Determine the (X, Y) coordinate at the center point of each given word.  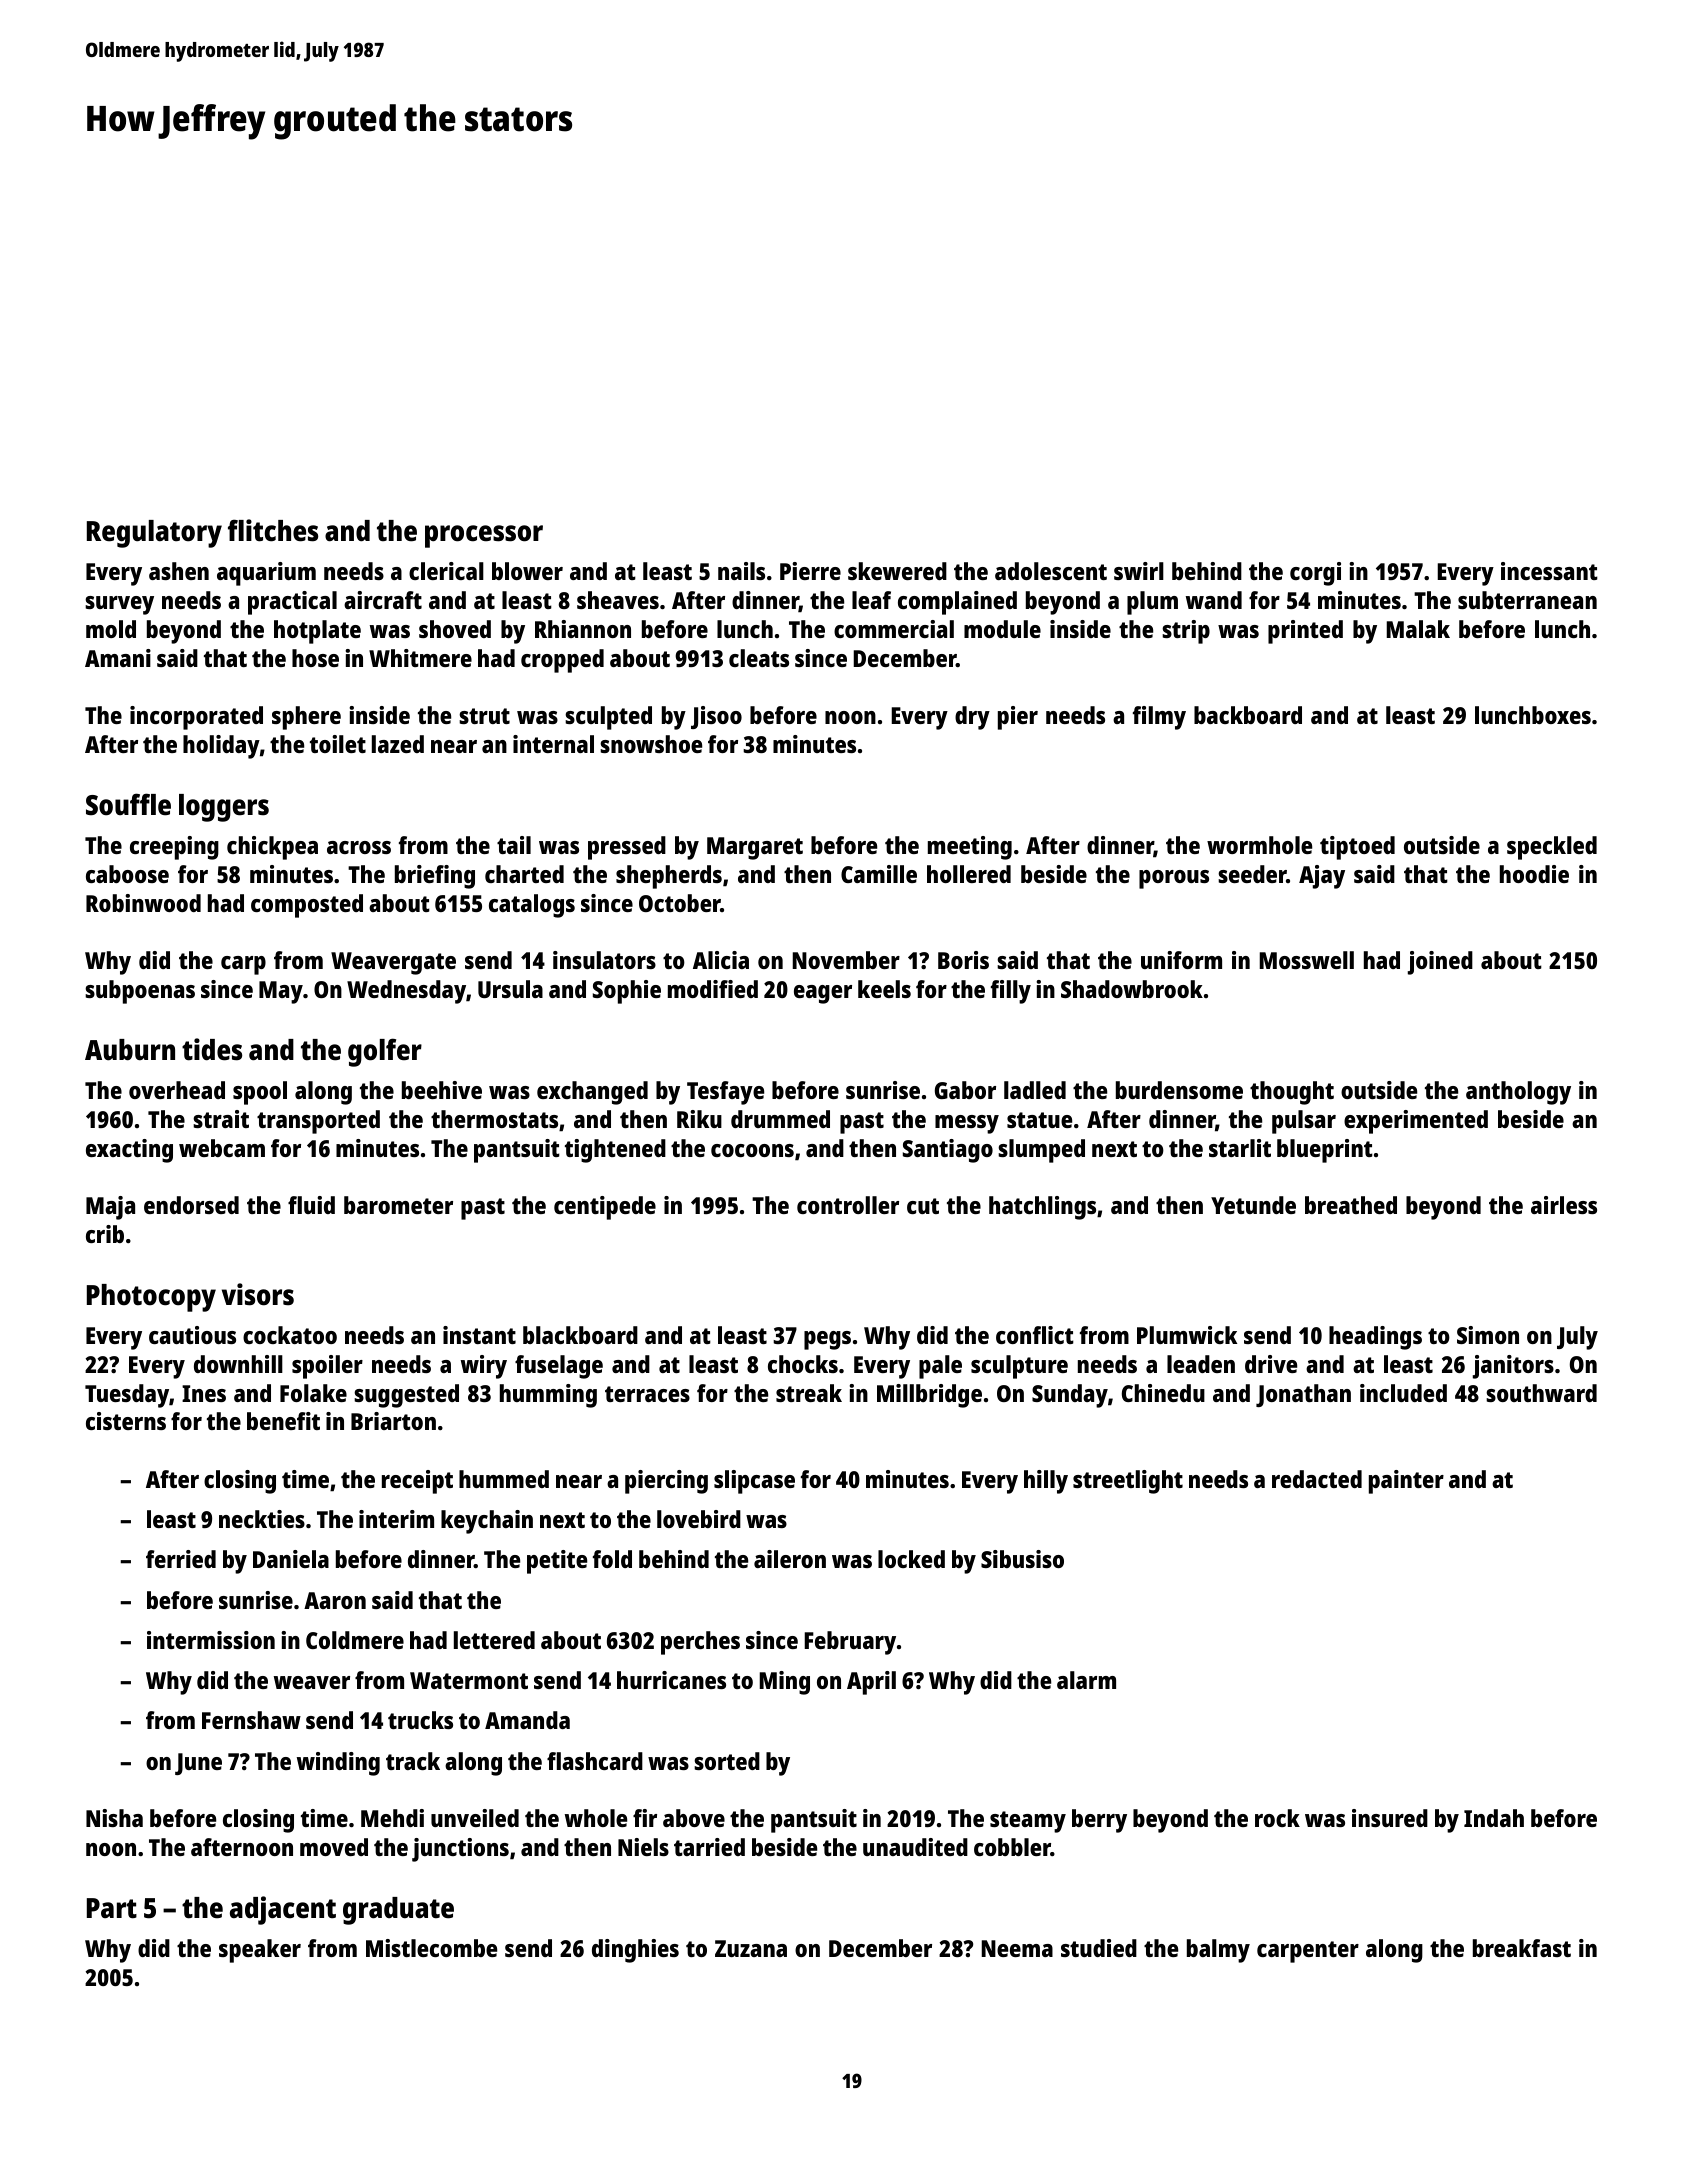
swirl (1139, 571)
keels (884, 989)
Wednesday (406, 992)
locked (911, 1559)
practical (292, 603)
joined (1440, 963)
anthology (1518, 1093)
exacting (129, 1151)
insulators (604, 960)
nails (741, 571)
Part (112, 1908)
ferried (181, 1559)
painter (1406, 1482)
